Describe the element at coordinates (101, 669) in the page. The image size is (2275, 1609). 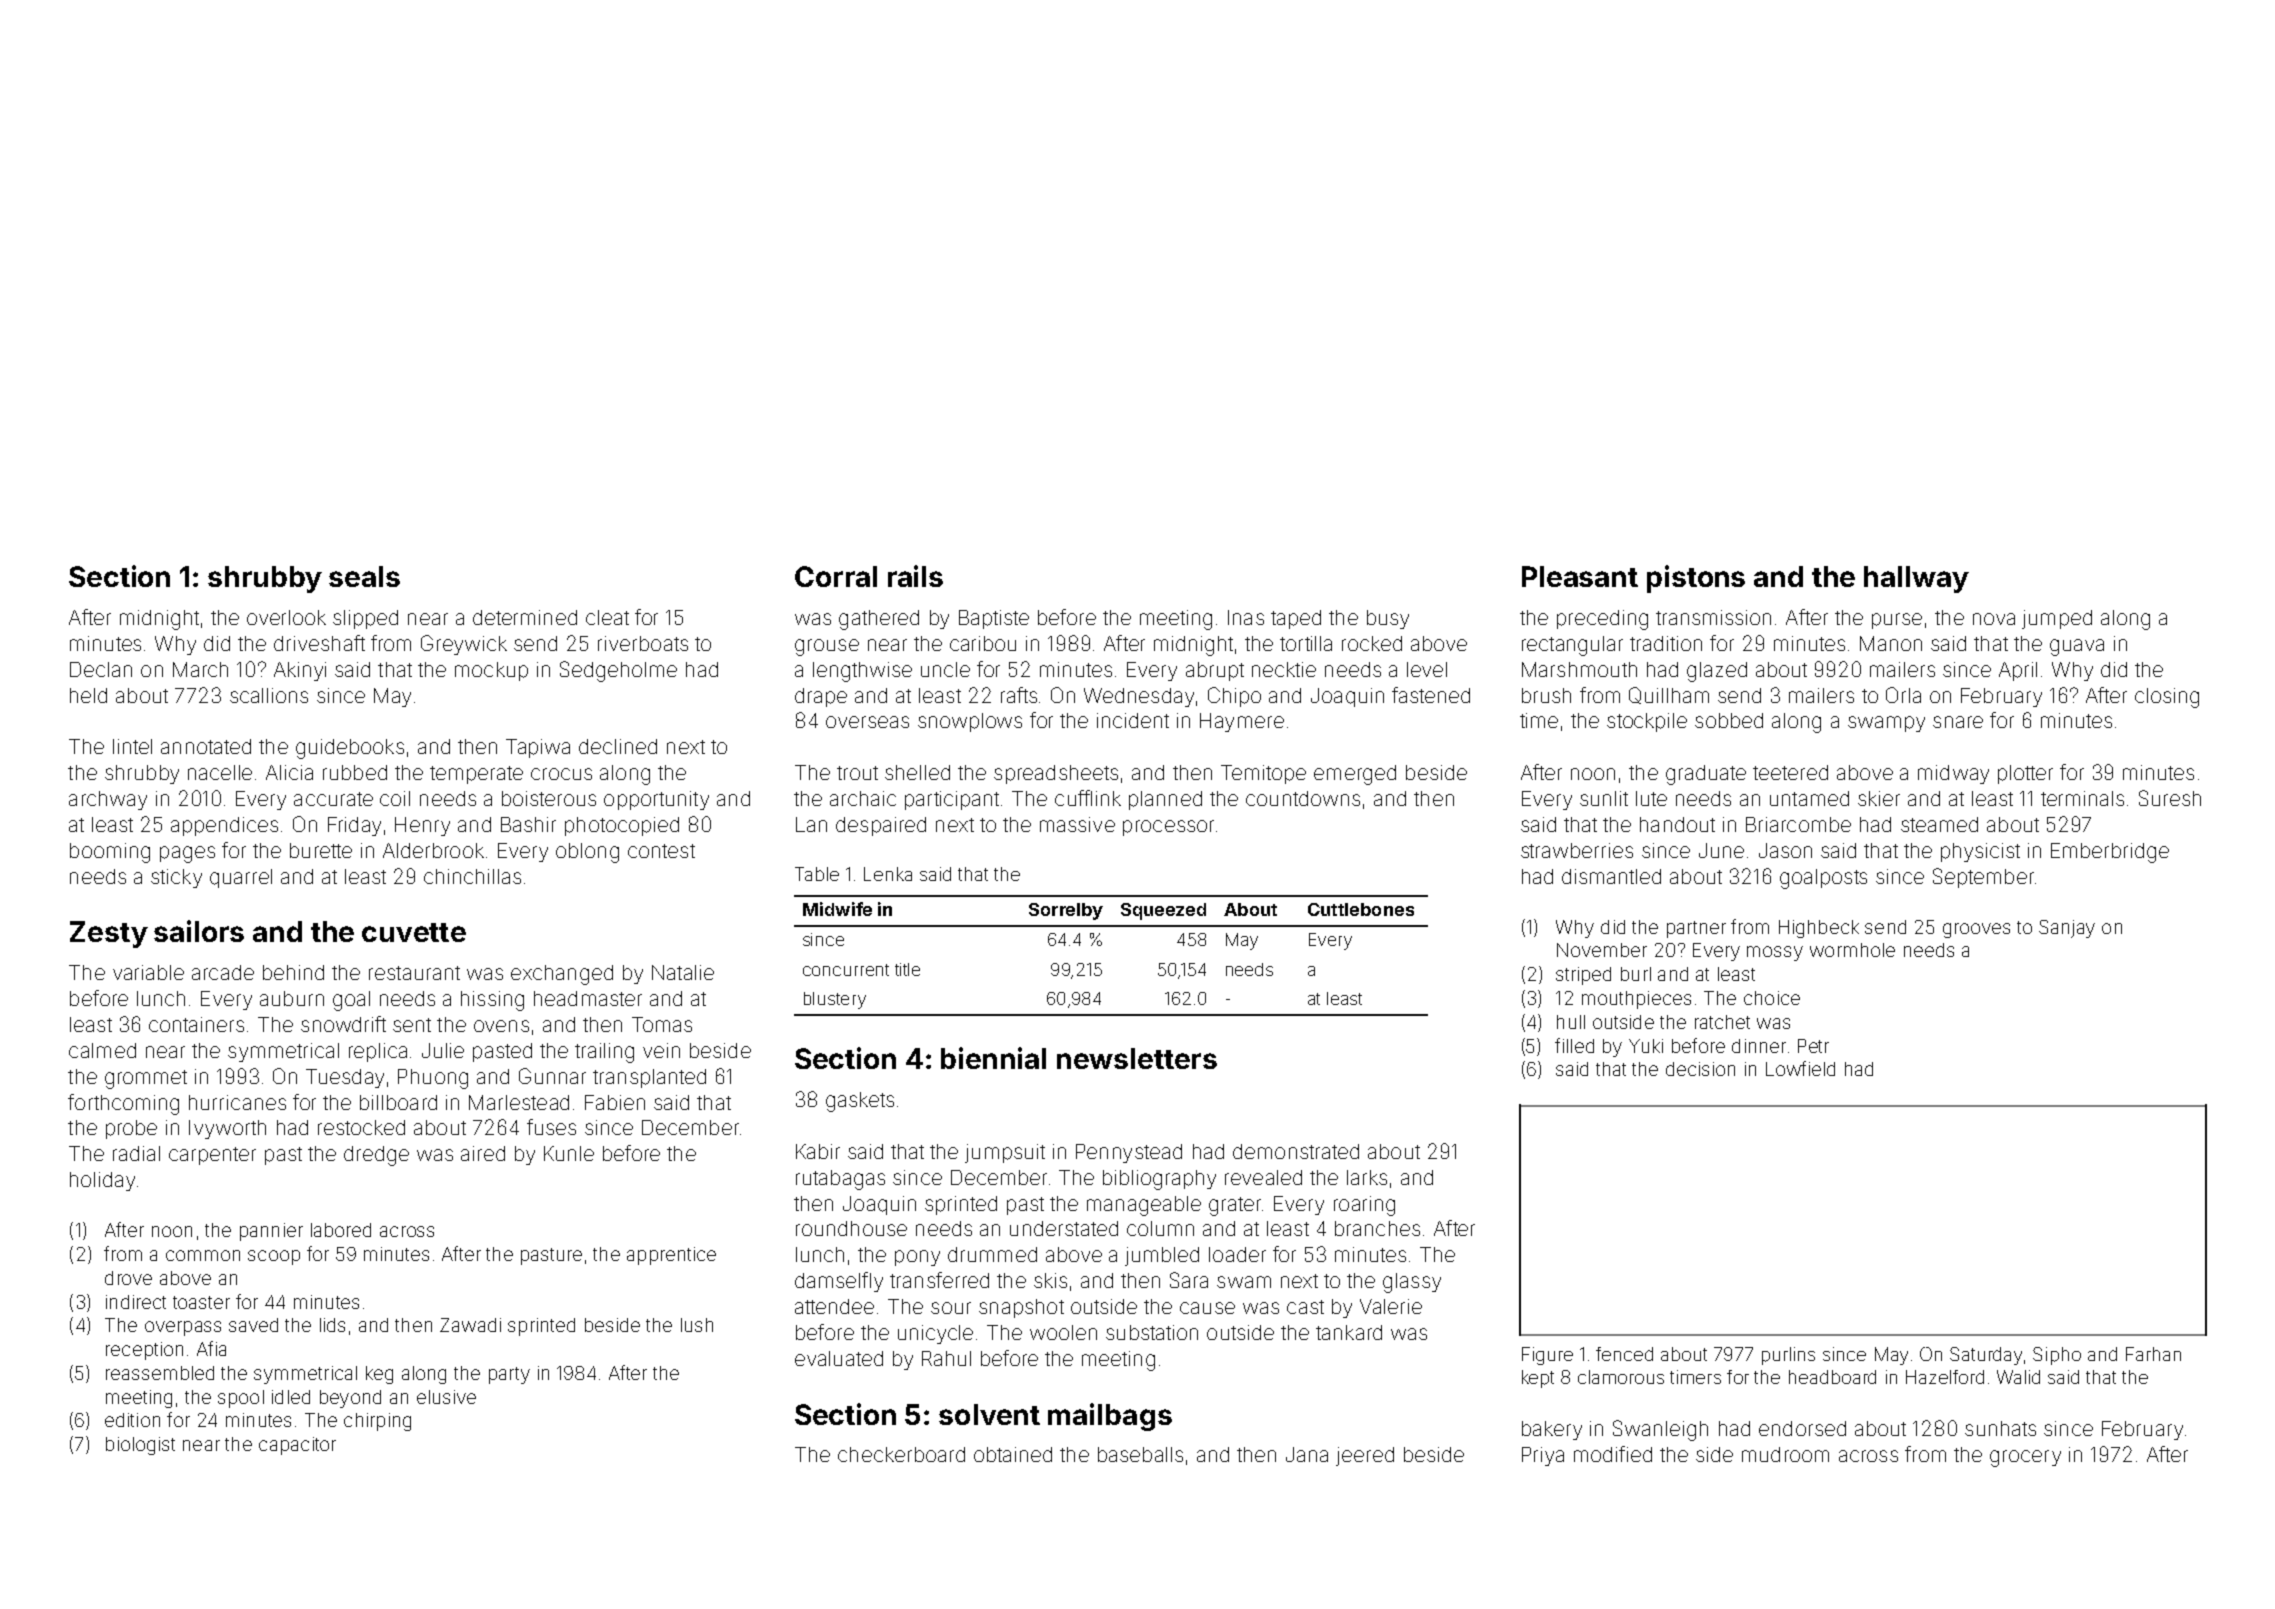
I see `Declan` at that location.
